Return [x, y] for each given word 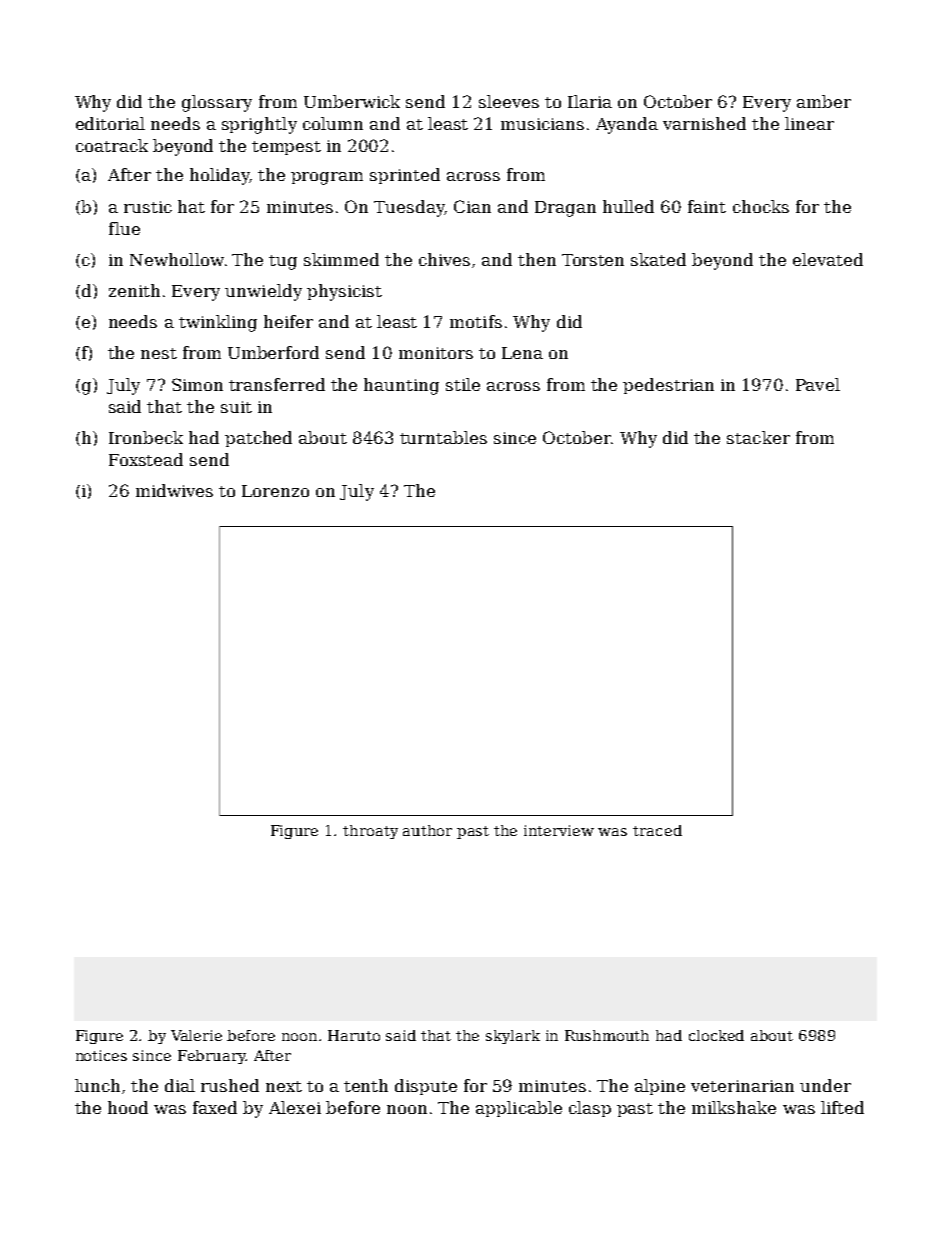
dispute [426, 1087]
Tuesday [409, 208]
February [212, 1057]
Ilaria [590, 101]
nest [159, 353]
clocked [716, 1035]
